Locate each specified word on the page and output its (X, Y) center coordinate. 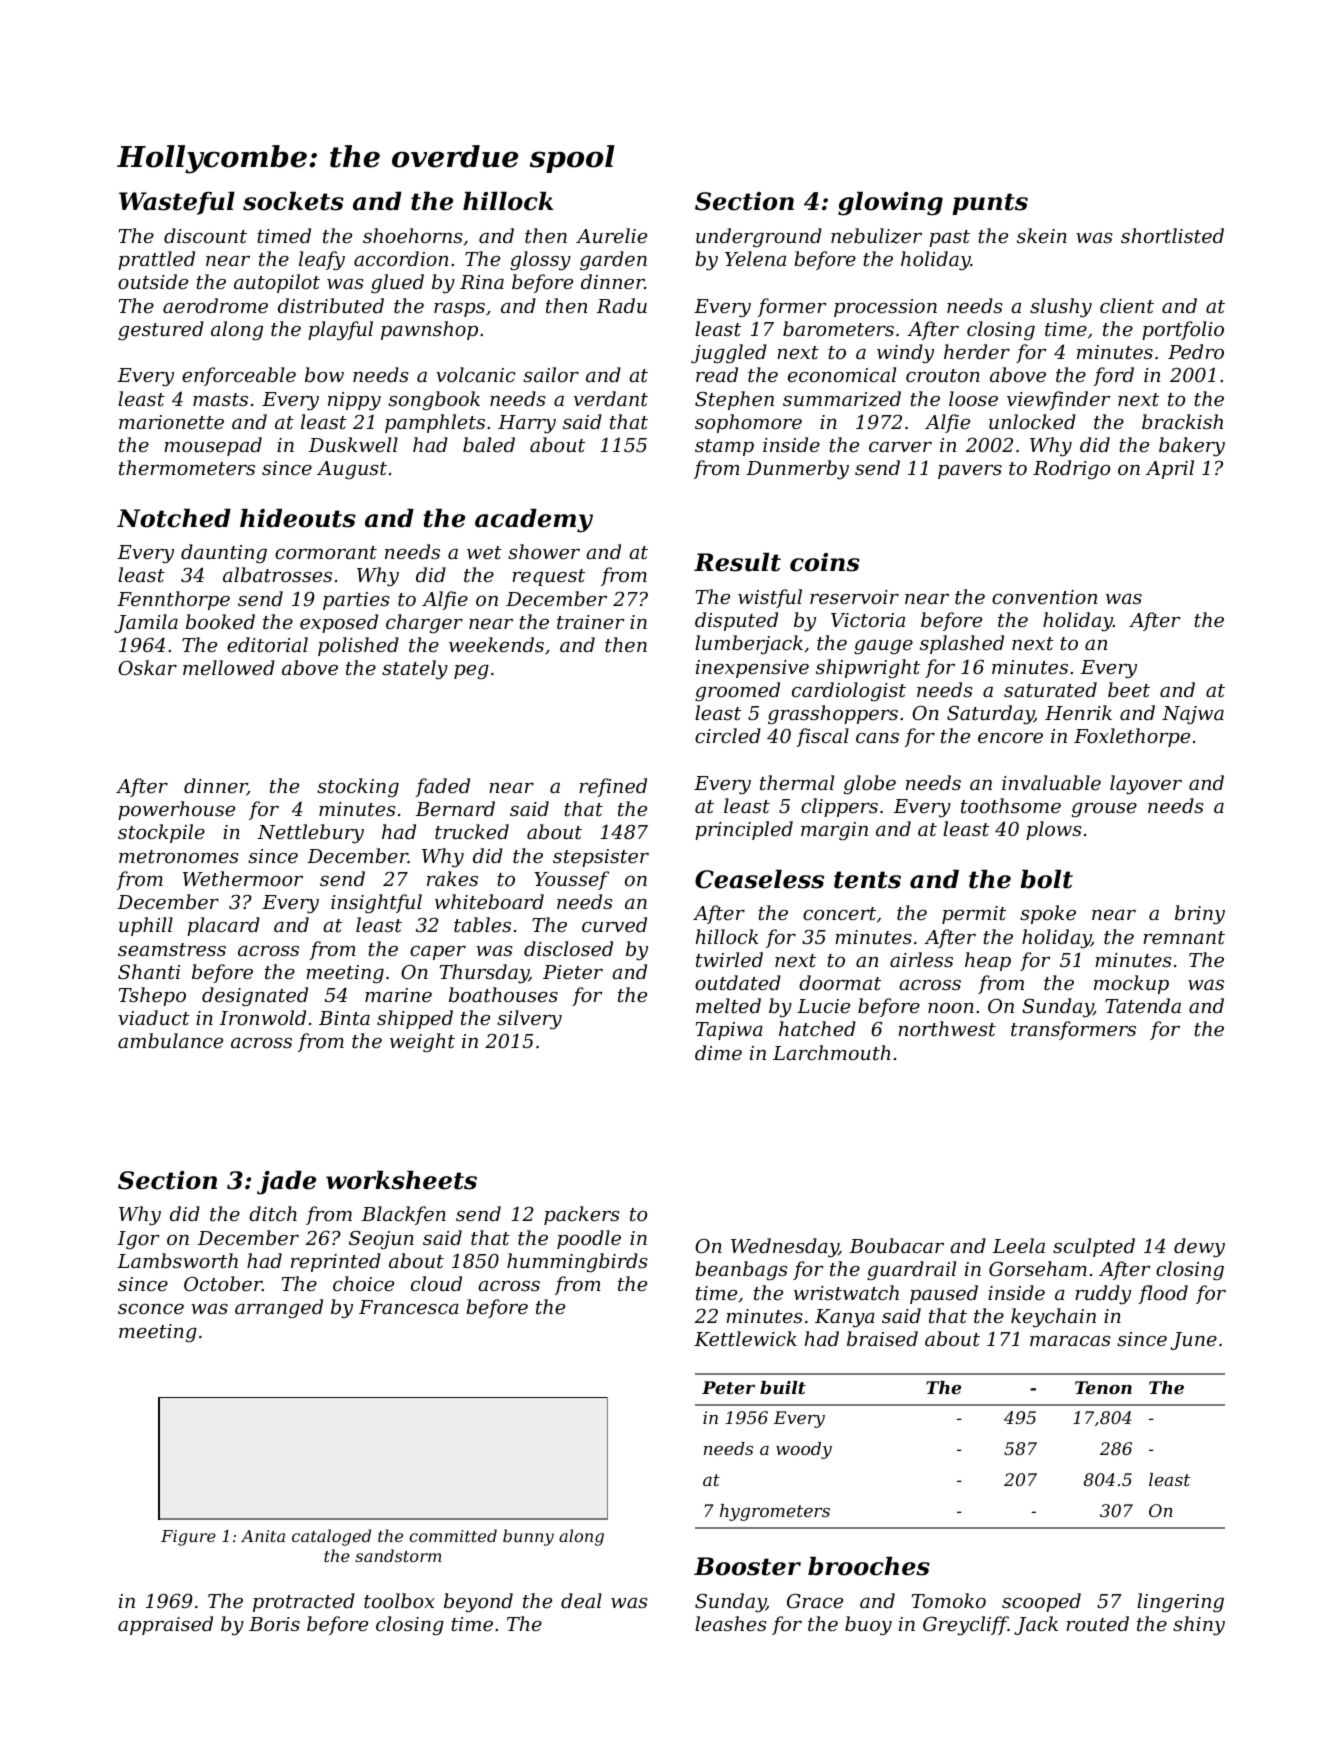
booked (220, 621)
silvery (529, 1019)
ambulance (170, 1040)
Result (737, 562)
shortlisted (1172, 235)
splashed (962, 644)
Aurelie (611, 235)
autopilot (277, 283)
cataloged (331, 1537)
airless (921, 959)
